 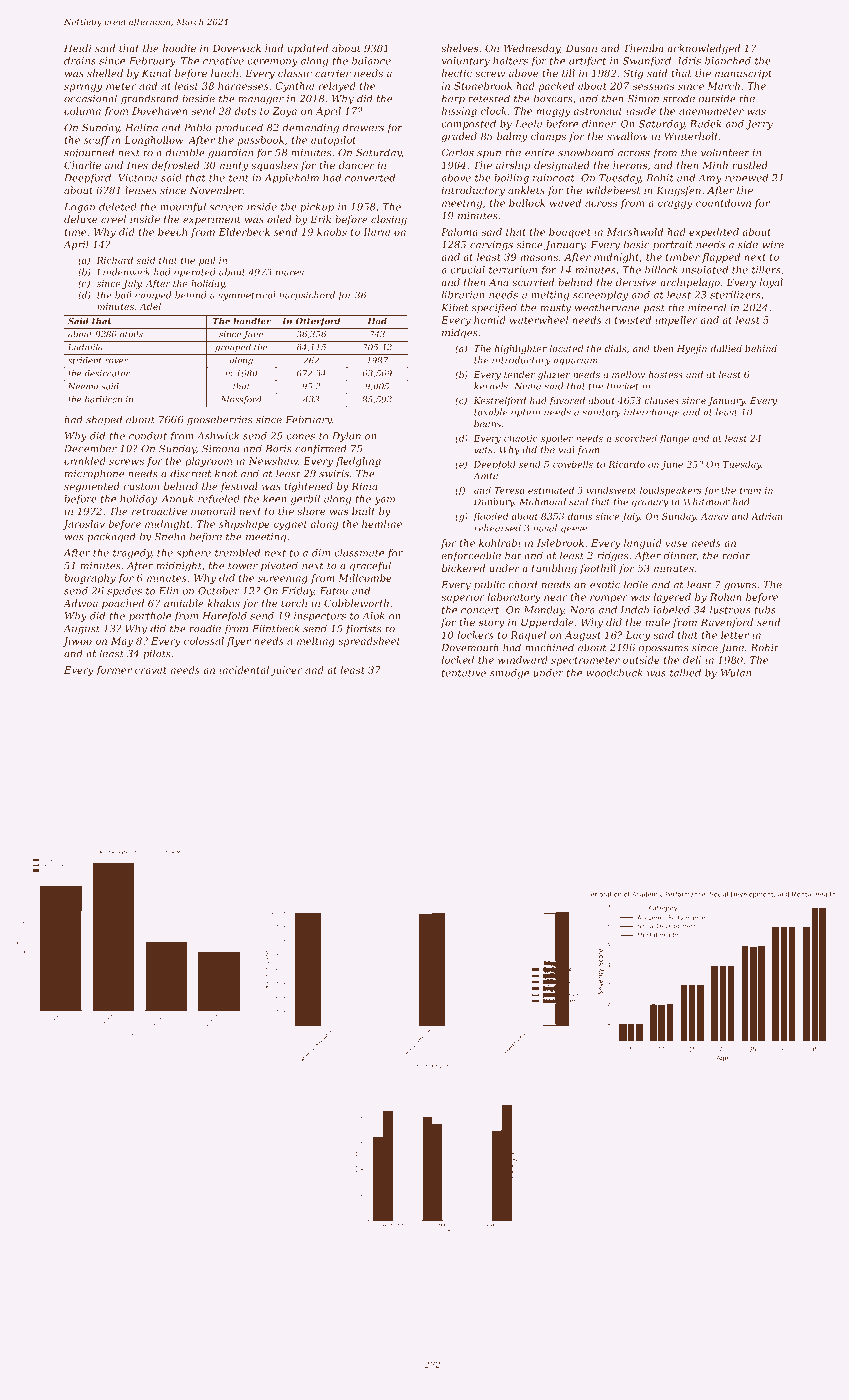 I want to click on demanding, so click(x=310, y=128).
